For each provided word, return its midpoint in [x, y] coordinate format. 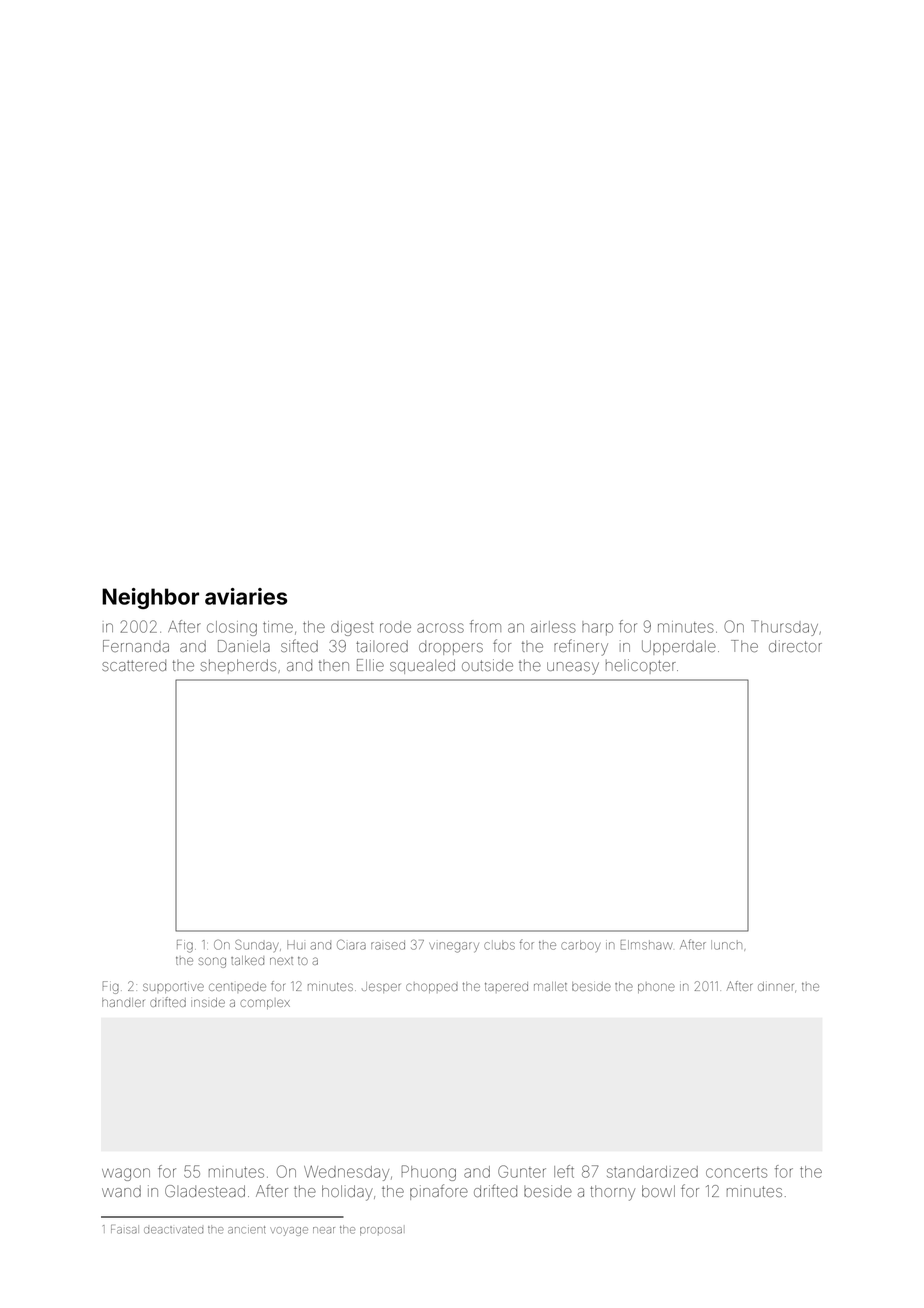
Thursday [784, 628]
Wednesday [346, 1173]
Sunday [256, 945]
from [485, 626]
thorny [612, 1193]
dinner [775, 986]
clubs [499, 945]
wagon [126, 1174]
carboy [580, 946]
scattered [134, 665]
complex [265, 1004]
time [278, 627]
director [795, 646]
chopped [432, 988]
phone [656, 988]
